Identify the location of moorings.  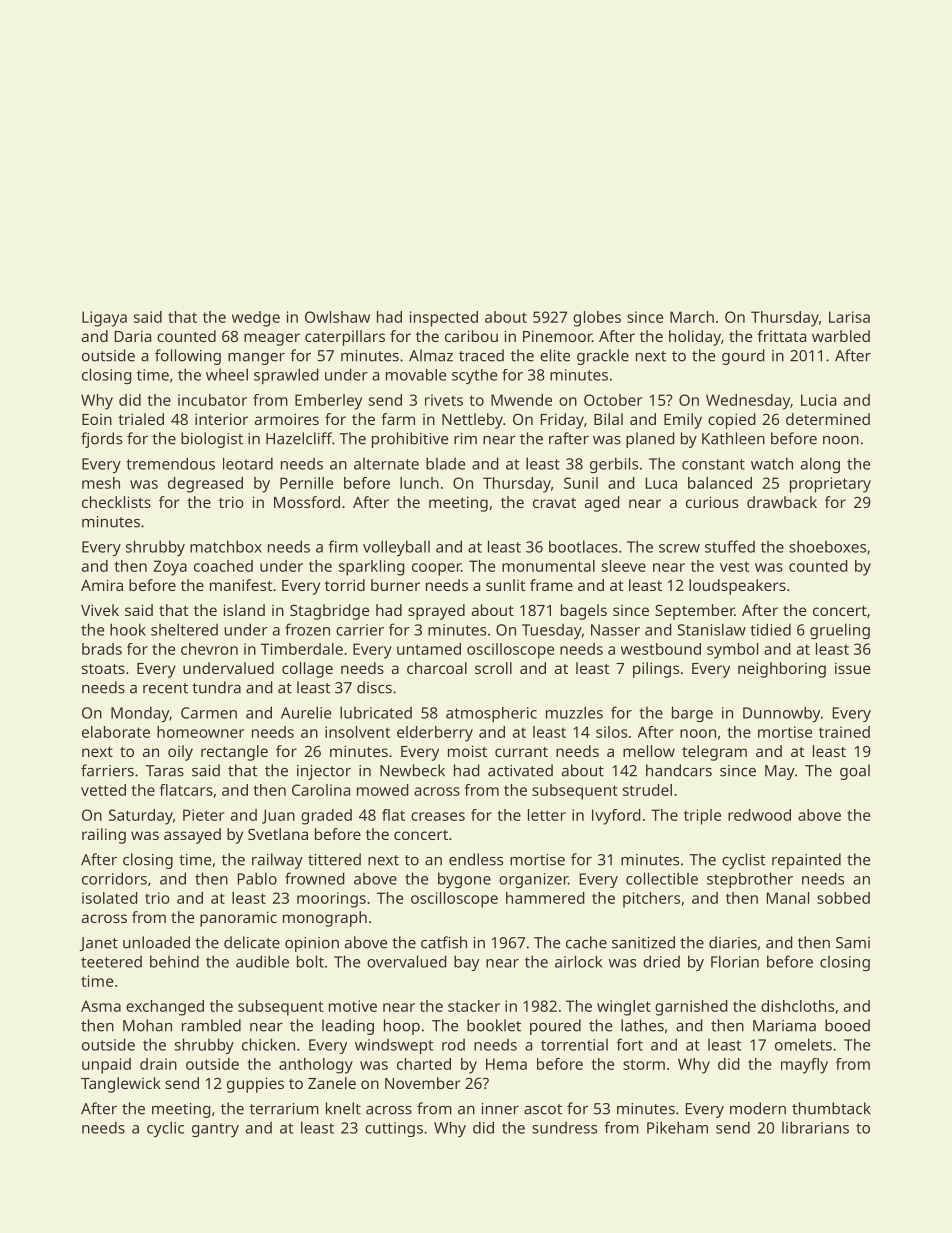
(331, 900).
